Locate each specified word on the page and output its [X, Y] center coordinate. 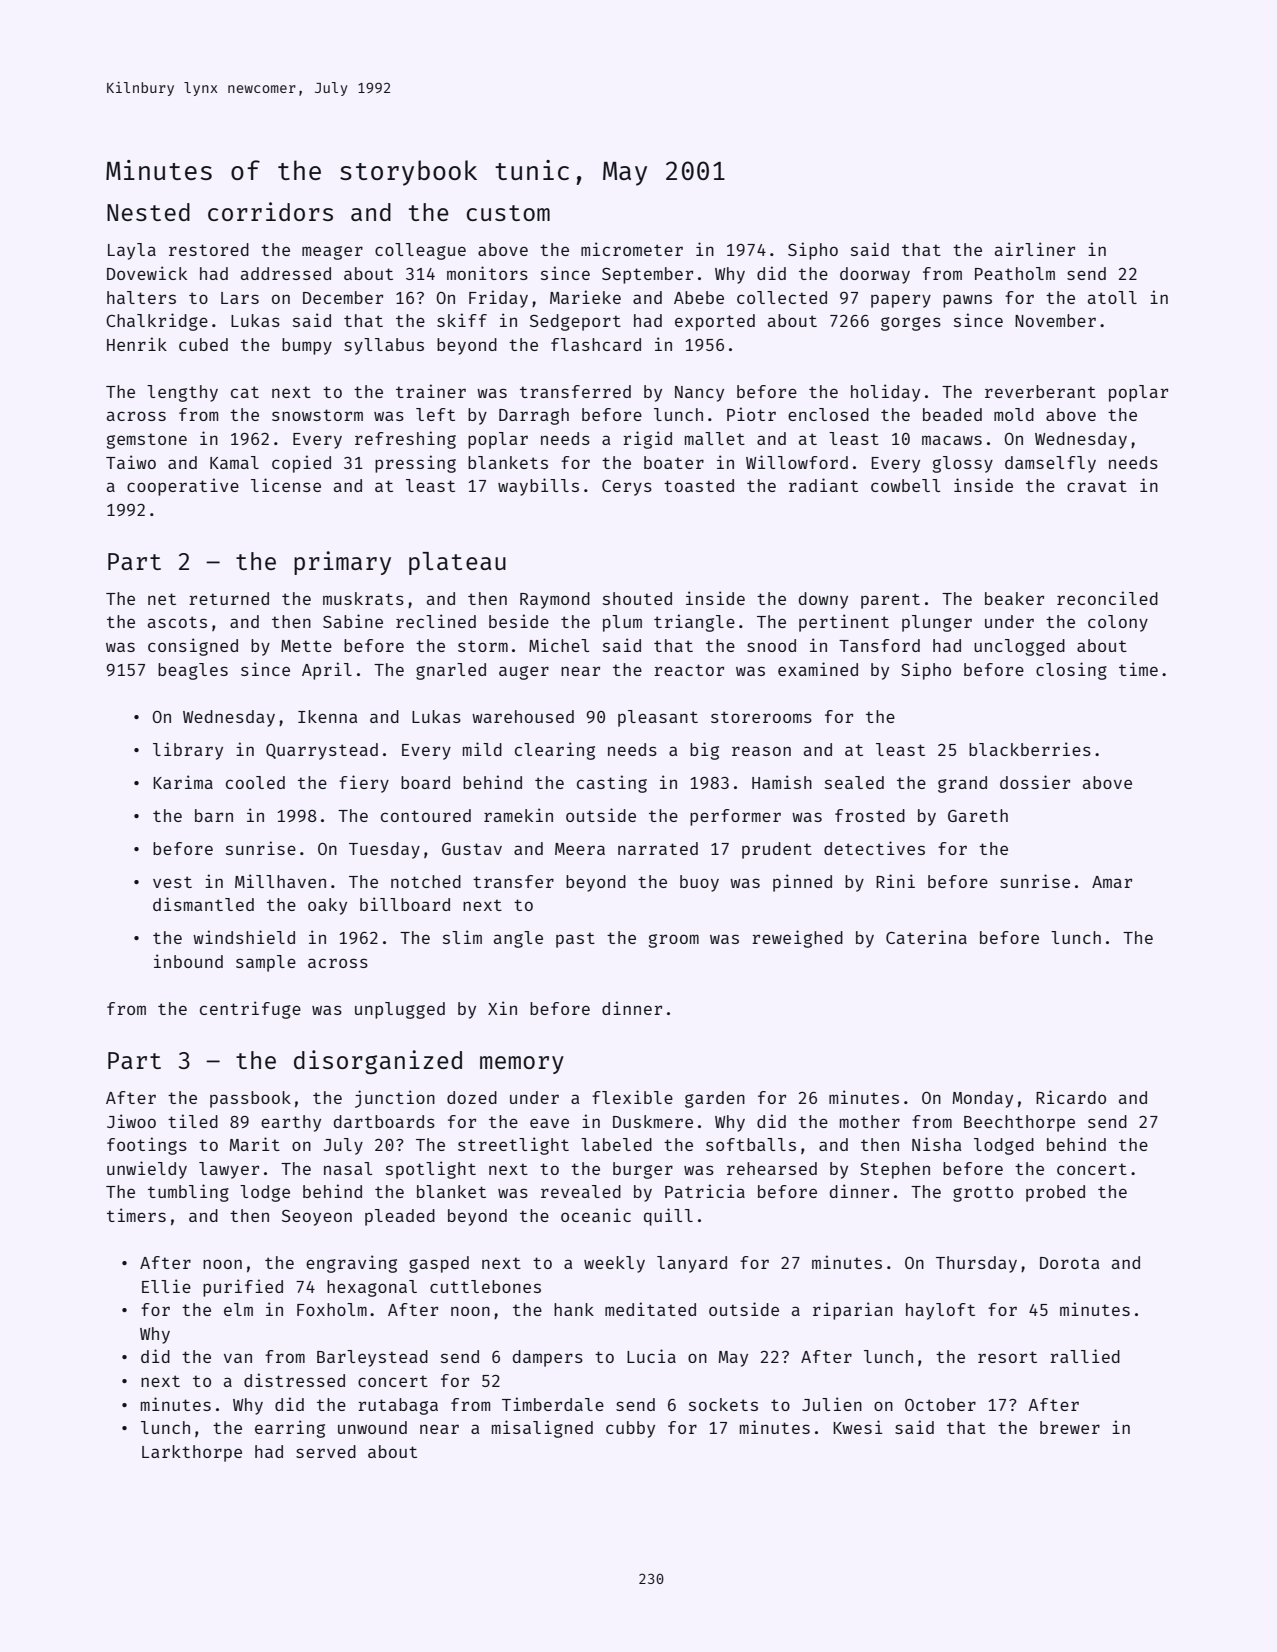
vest [172, 882]
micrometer [632, 249]
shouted [637, 598]
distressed [294, 1380]
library [188, 751]
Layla [132, 251]
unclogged [1019, 647]
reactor [689, 670]
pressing [415, 464]
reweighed [797, 939]
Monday [983, 1099]
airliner [1035, 249]
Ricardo [1071, 1097]
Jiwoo [131, 1121]
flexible [632, 1097]
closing [1071, 671]
